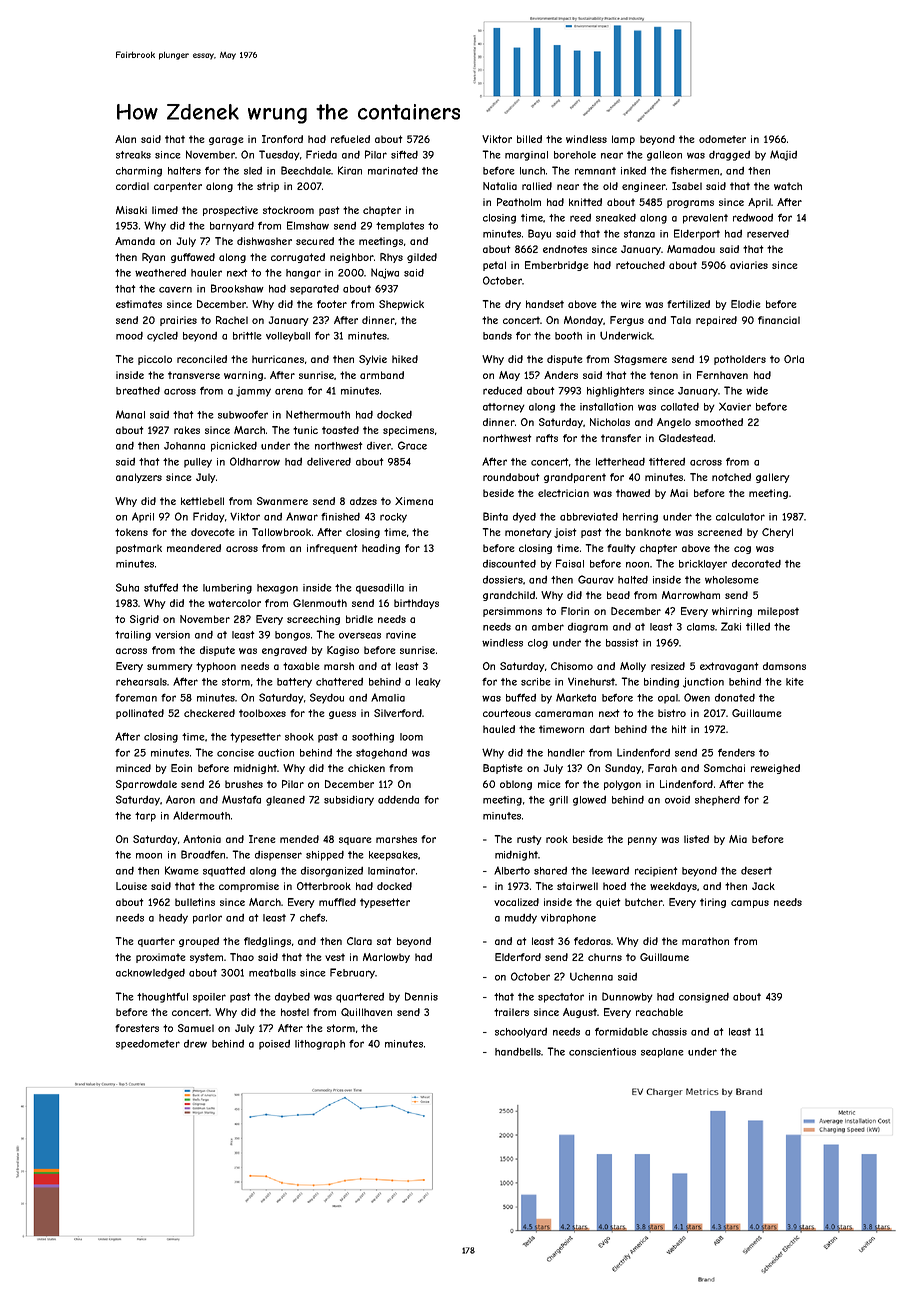 The image size is (924, 1308). Describe the element at coordinates (662, 1053) in the screenshot. I see `seaplane` at that location.
